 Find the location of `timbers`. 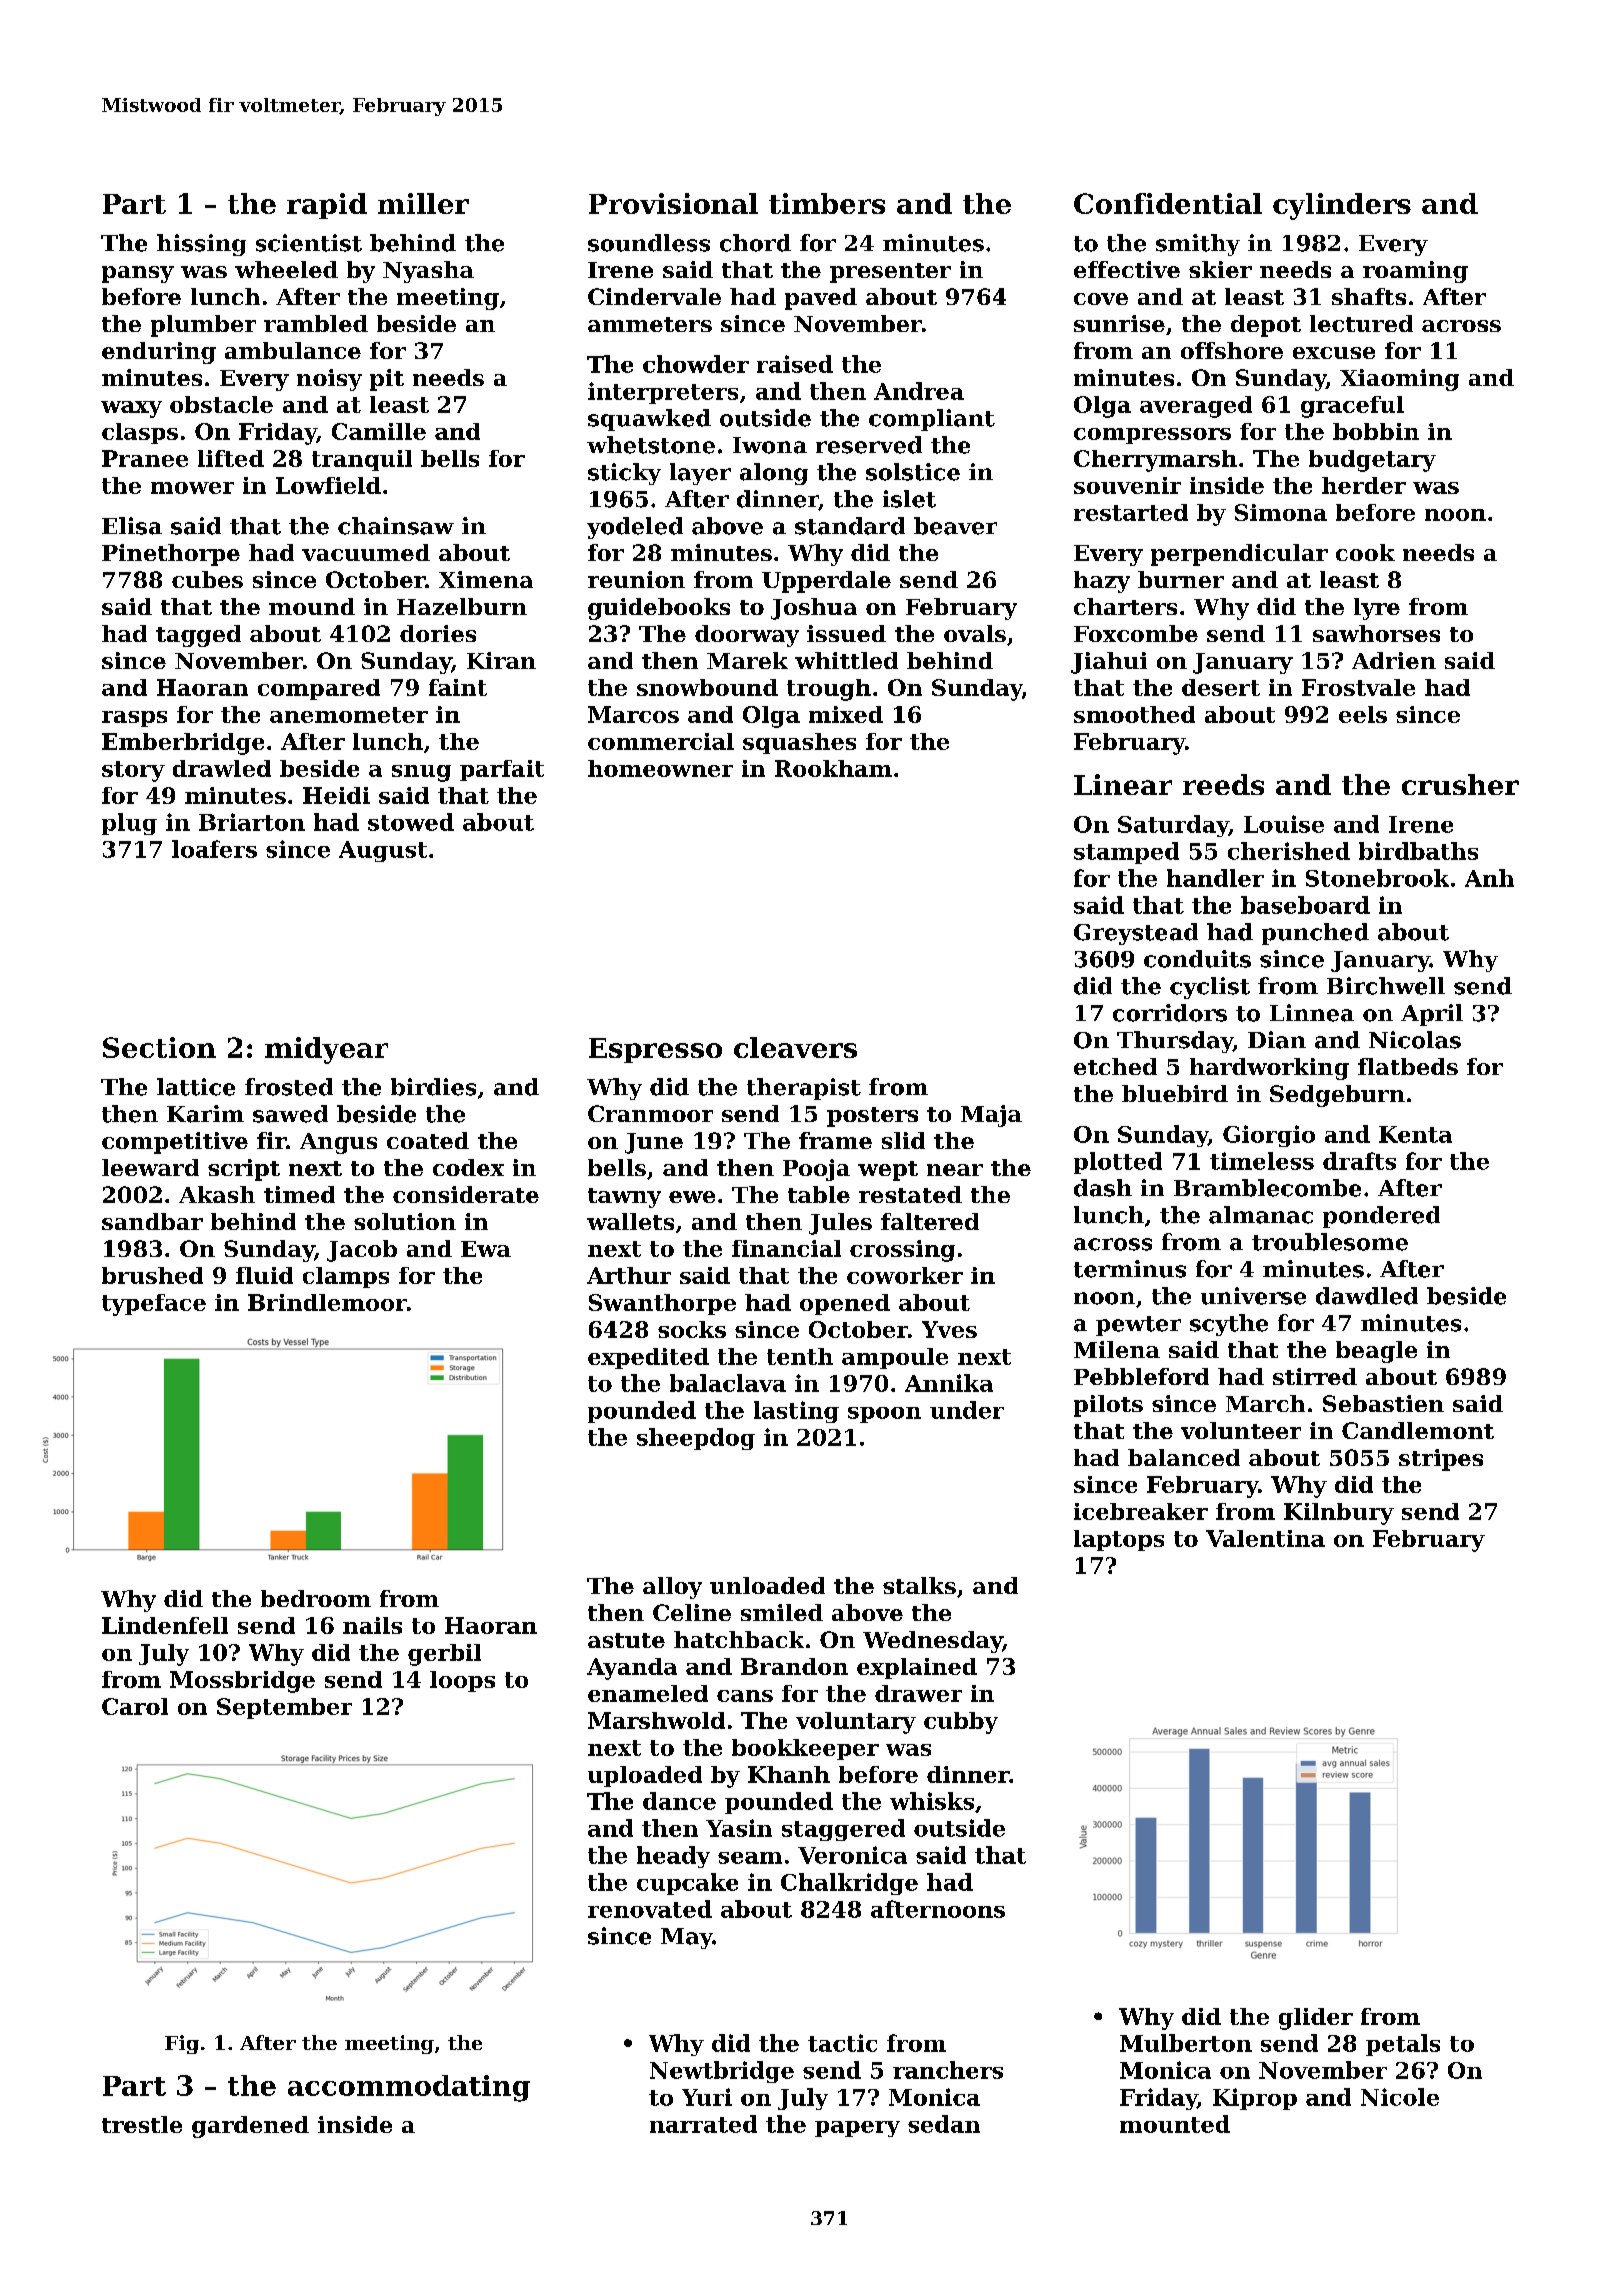

timbers is located at coordinates (827, 203).
